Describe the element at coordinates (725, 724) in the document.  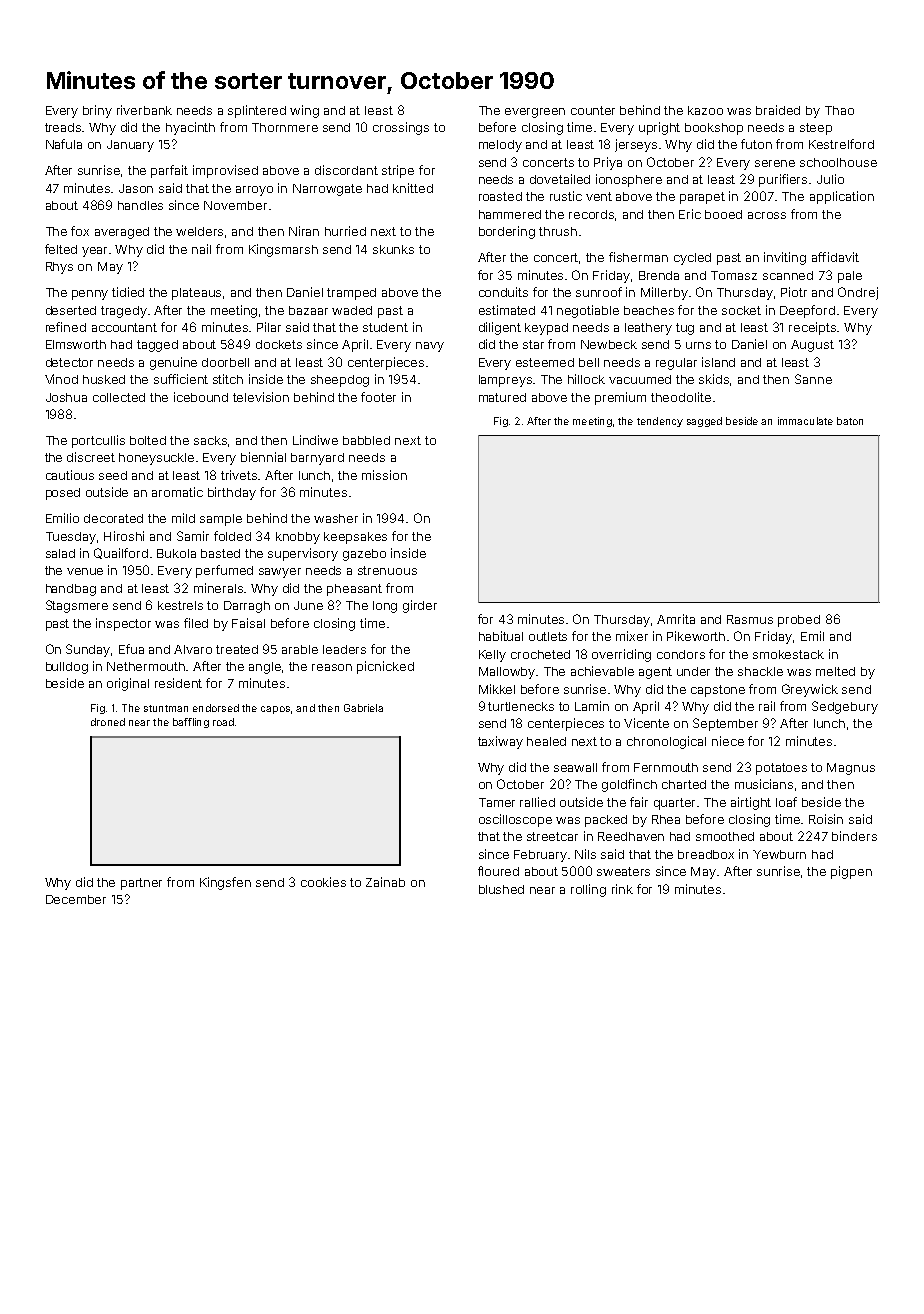
I see `September` at that location.
